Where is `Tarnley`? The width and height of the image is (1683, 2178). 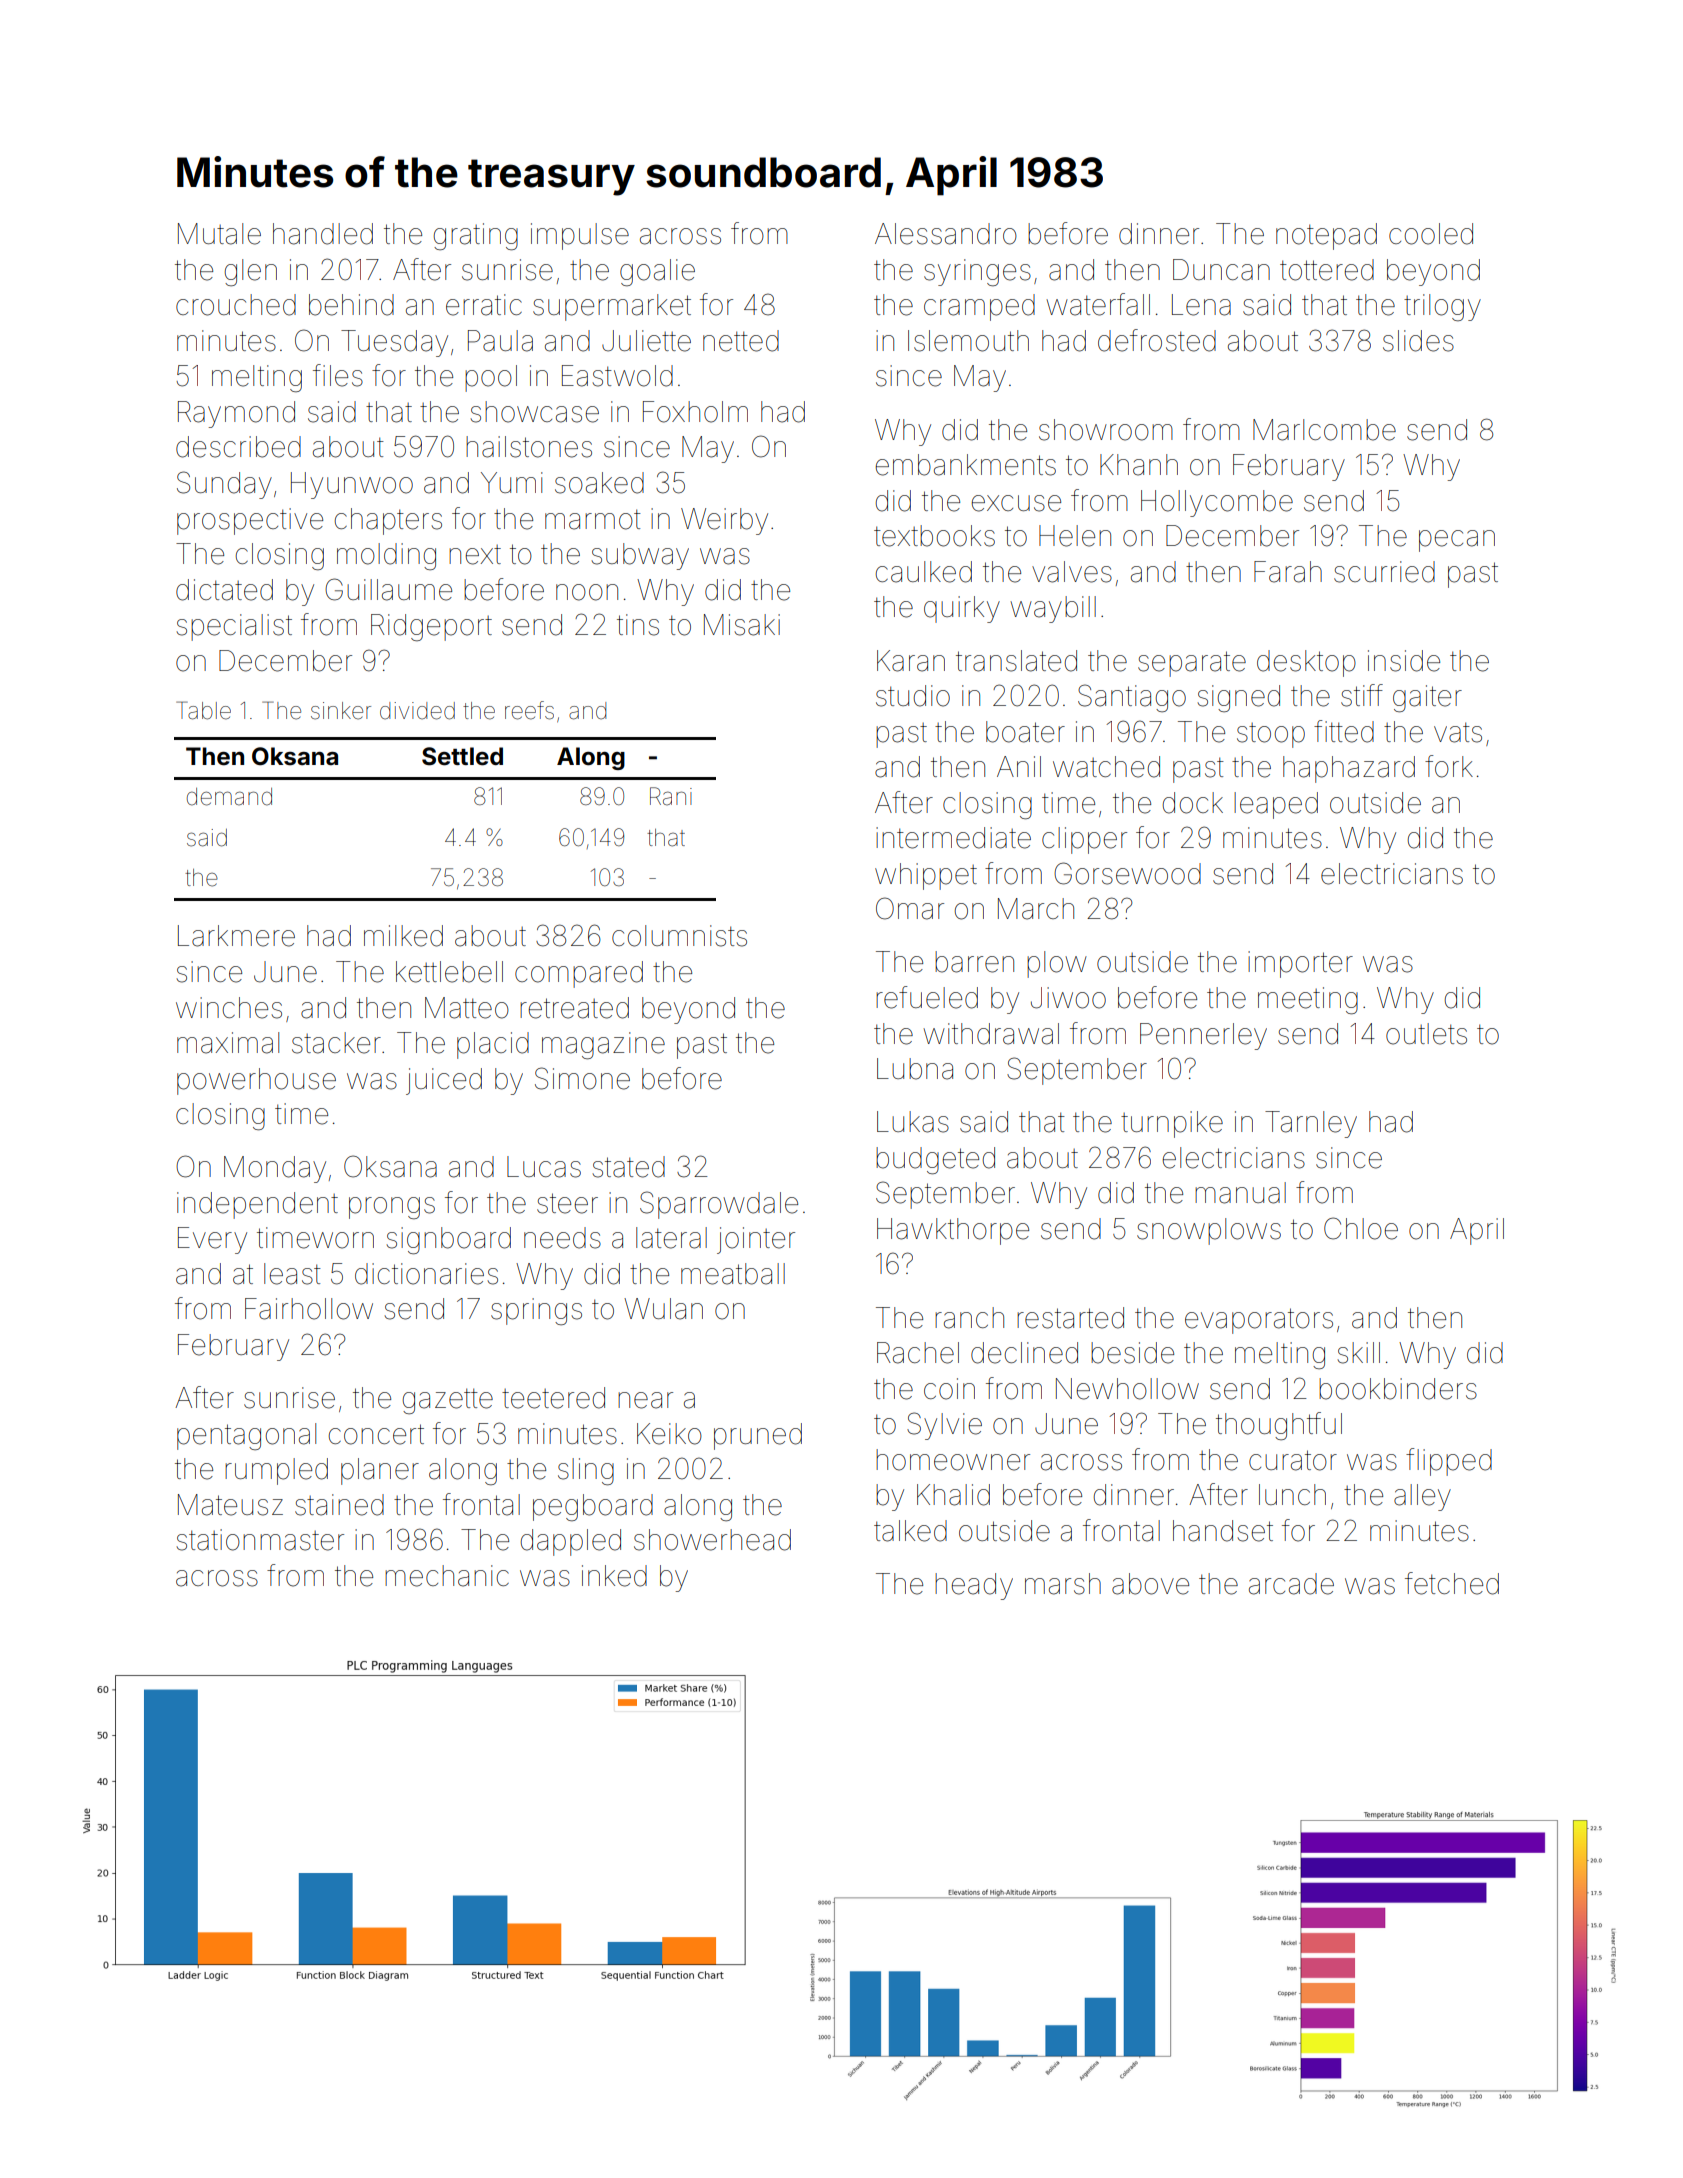 Tarnley is located at coordinates (1311, 1124).
